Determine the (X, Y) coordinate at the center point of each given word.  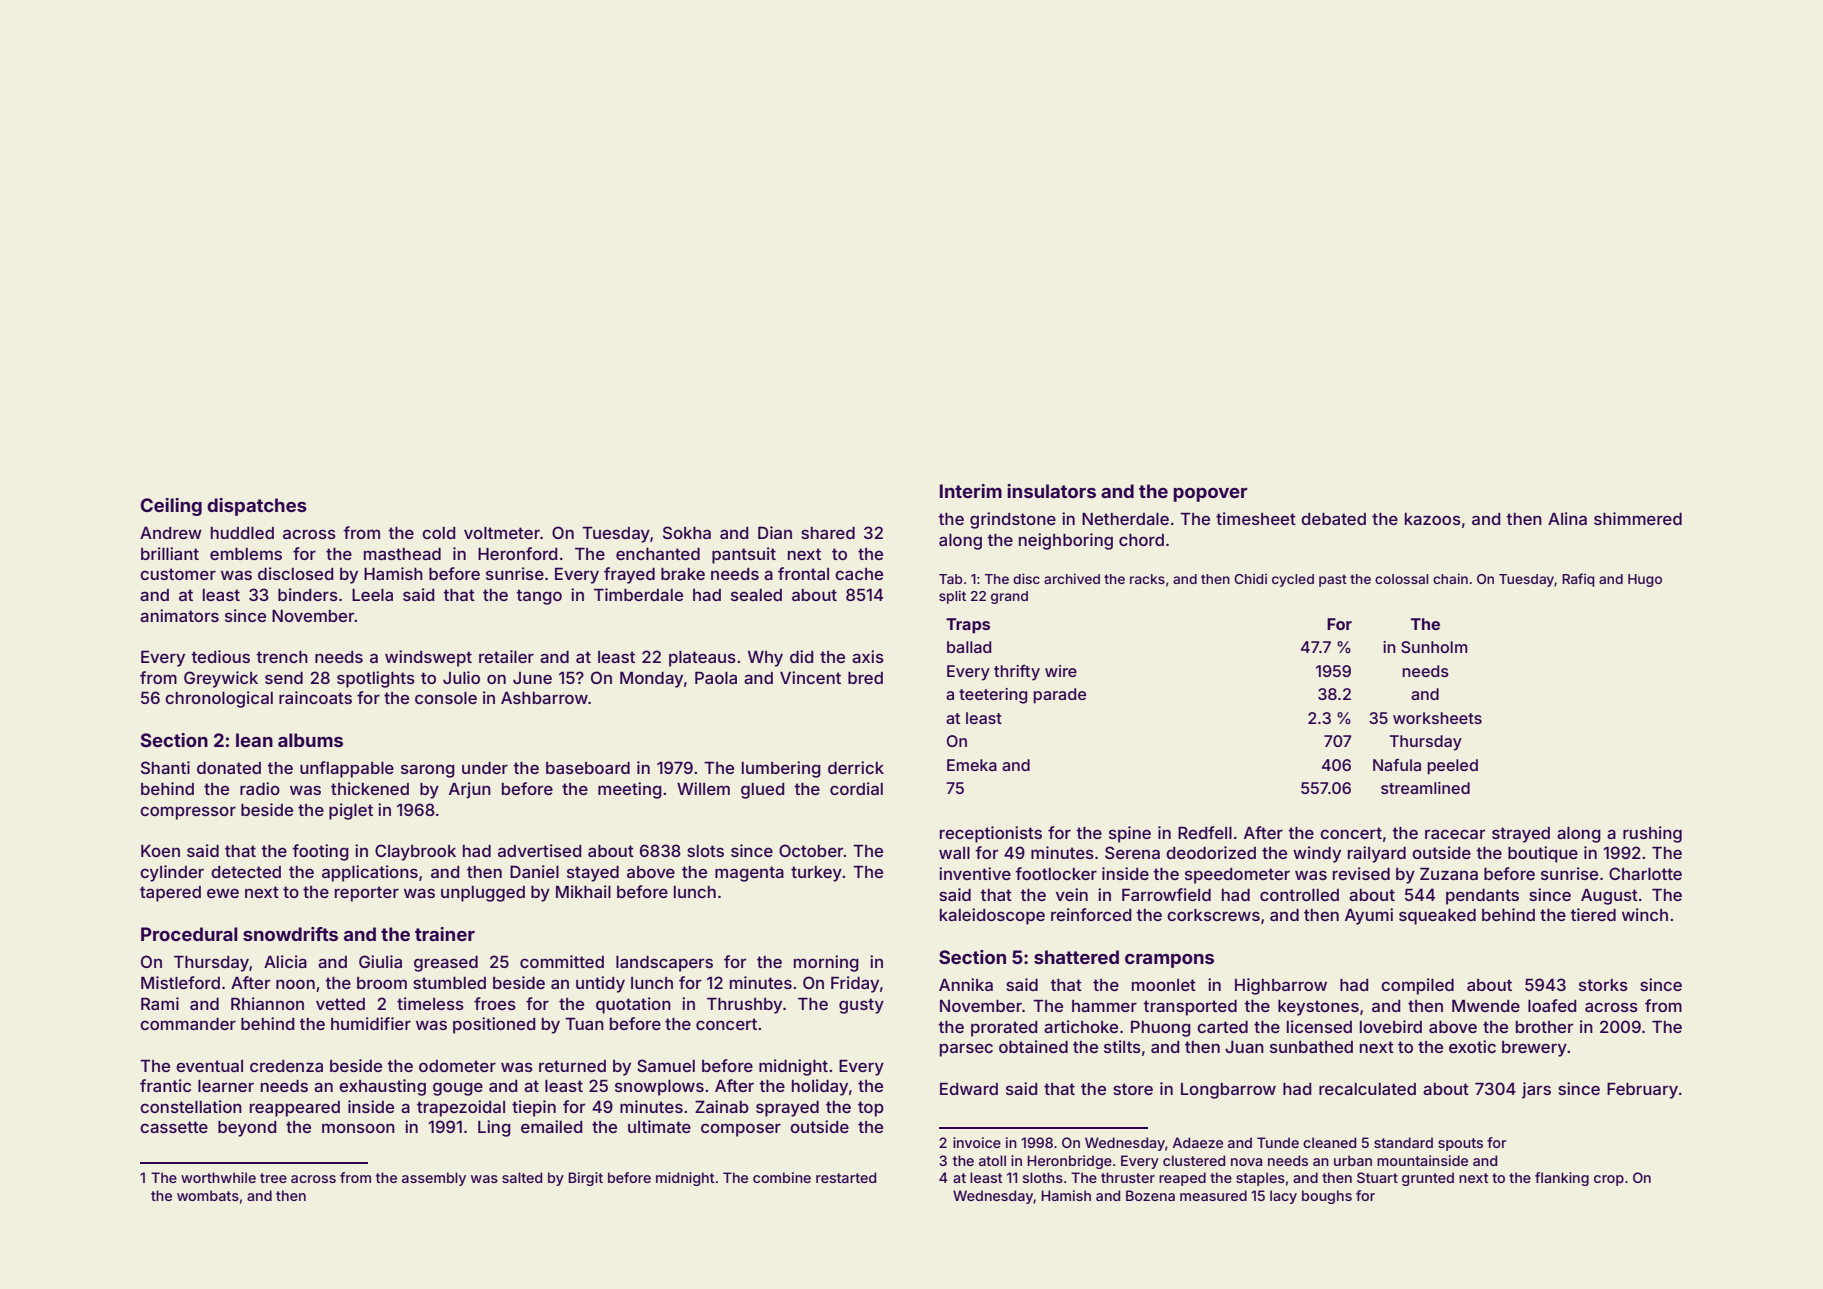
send (284, 678)
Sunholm (1434, 647)
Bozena (1150, 1195)
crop (1609, 1180)
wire (1061, 671)
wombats (208, 1195)
